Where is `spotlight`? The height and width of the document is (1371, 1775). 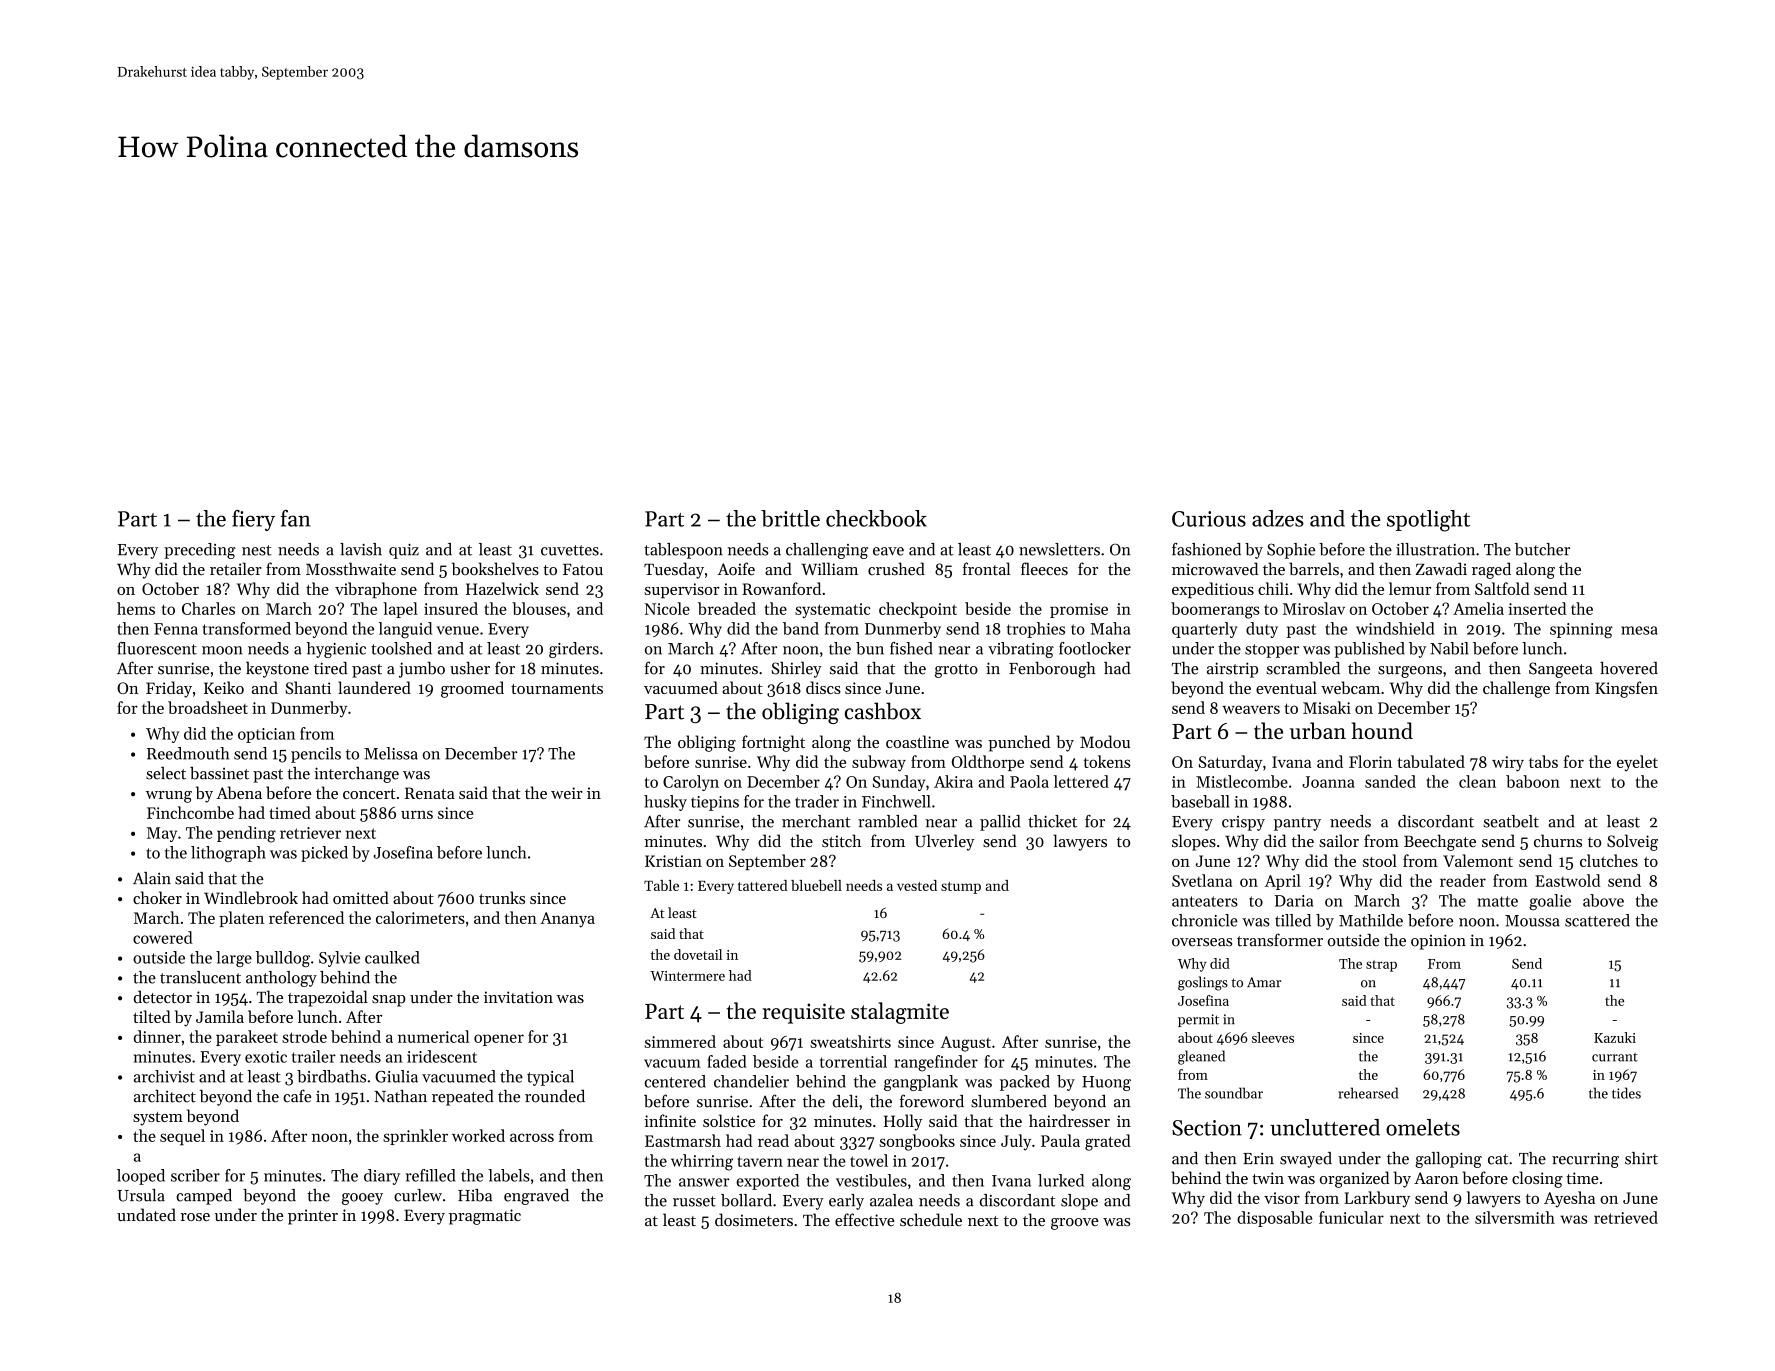 spotlight is located at coordinates (1428, 521).
